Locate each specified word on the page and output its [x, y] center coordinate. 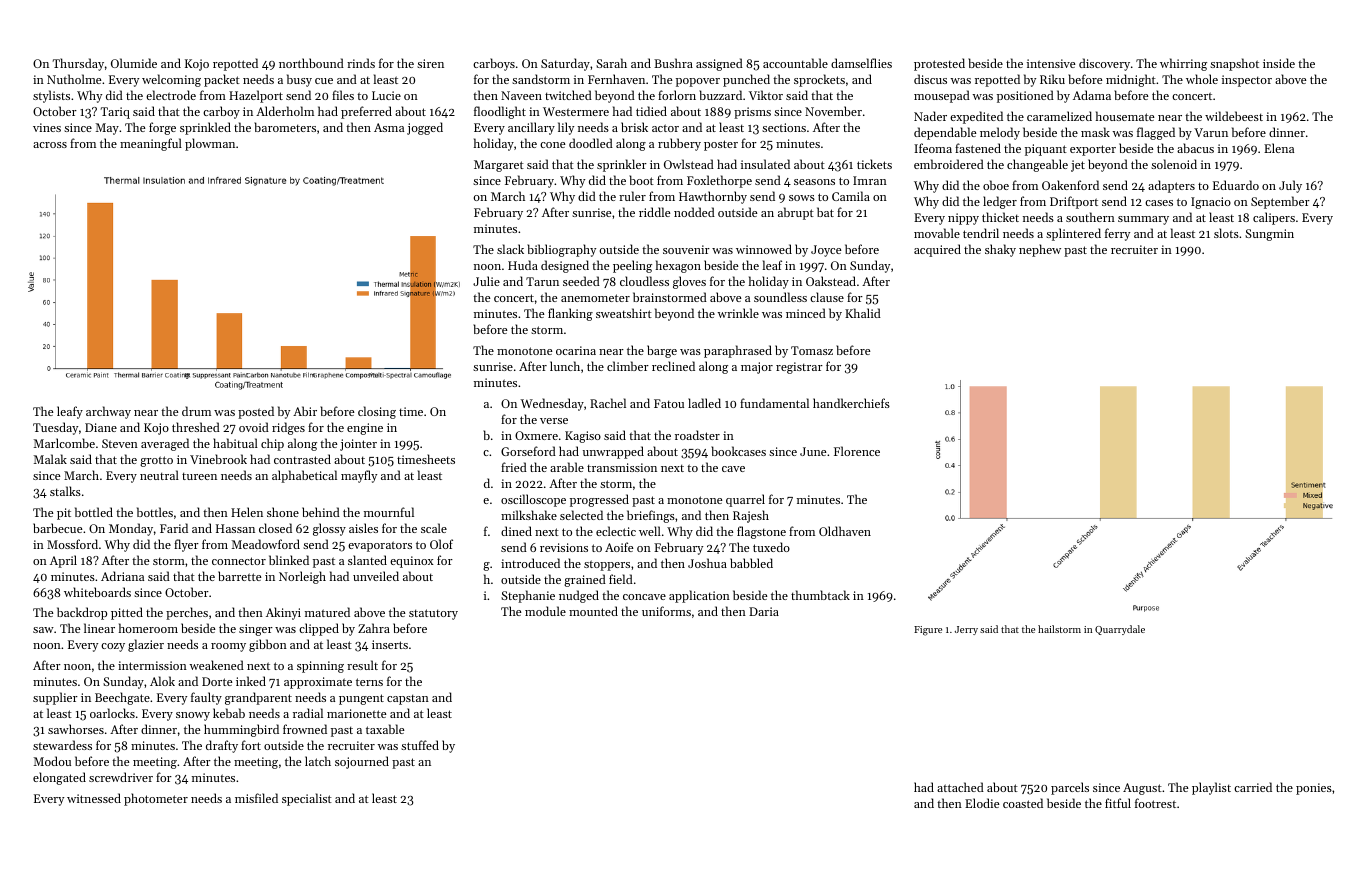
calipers [1274, 218]
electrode [171, 95]
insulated [765, 164]
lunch [565, 366]
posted [256, 412]
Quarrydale [1120, 630]
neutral [159, 475]
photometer [156, 799]
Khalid [863, 313]
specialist [307, 799]
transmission [622, 467]
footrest [1155, 803]
